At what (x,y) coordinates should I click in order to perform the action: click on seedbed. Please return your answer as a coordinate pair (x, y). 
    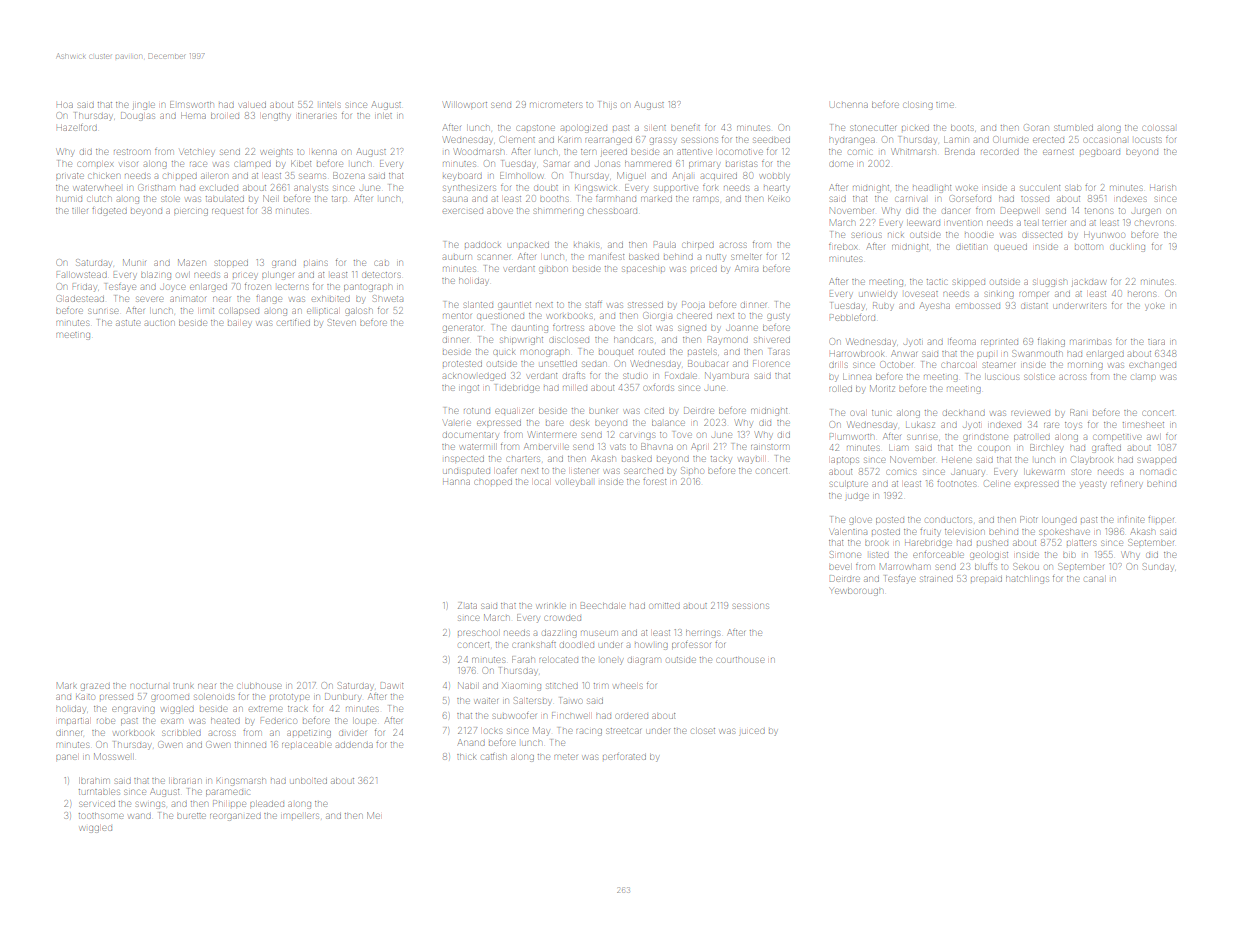
    Looking at the image, I should click on (771, 140).
